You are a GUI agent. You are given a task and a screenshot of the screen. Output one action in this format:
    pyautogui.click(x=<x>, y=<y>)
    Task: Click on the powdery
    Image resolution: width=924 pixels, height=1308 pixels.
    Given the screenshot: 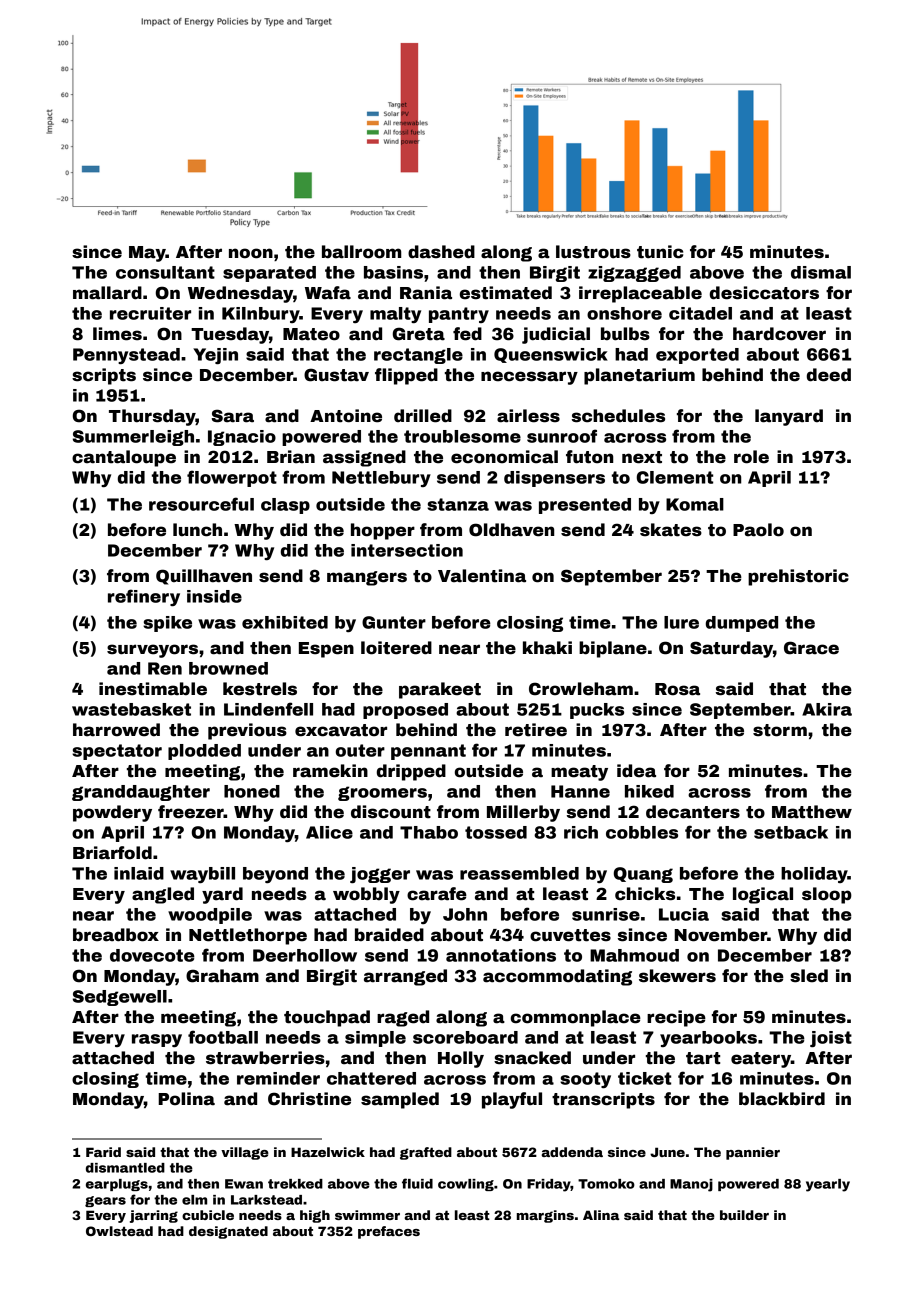 What is the action you would take?
    pyautogui.click(x=112, y=813)
